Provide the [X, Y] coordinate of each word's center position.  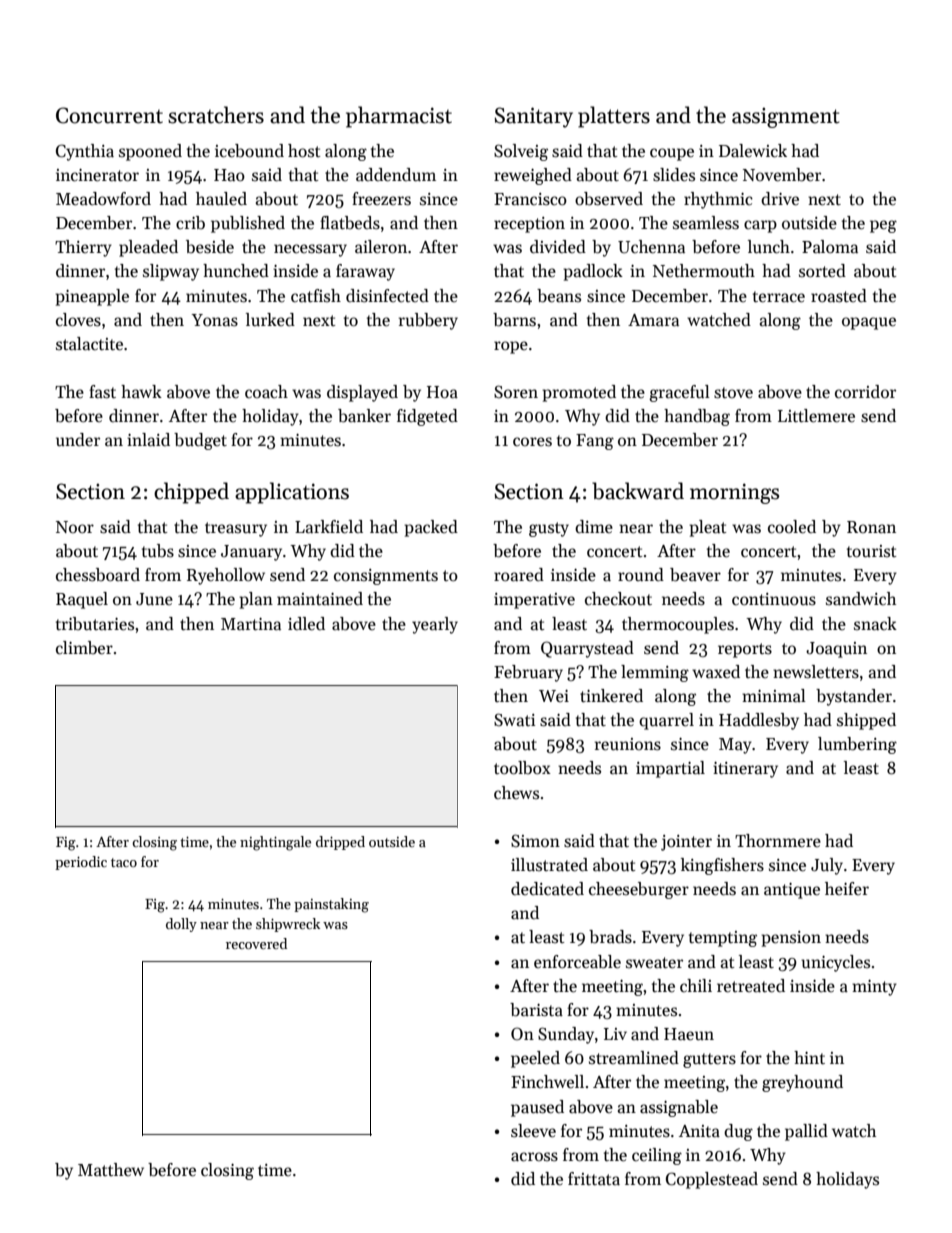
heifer [847, 888]
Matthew [111, 1170]
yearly [435, 625]
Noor [75, 527]
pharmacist [399, 117]
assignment [785, 117]
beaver [695, 575]
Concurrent [109, 115]
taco [124, 862]
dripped [340, 843]
